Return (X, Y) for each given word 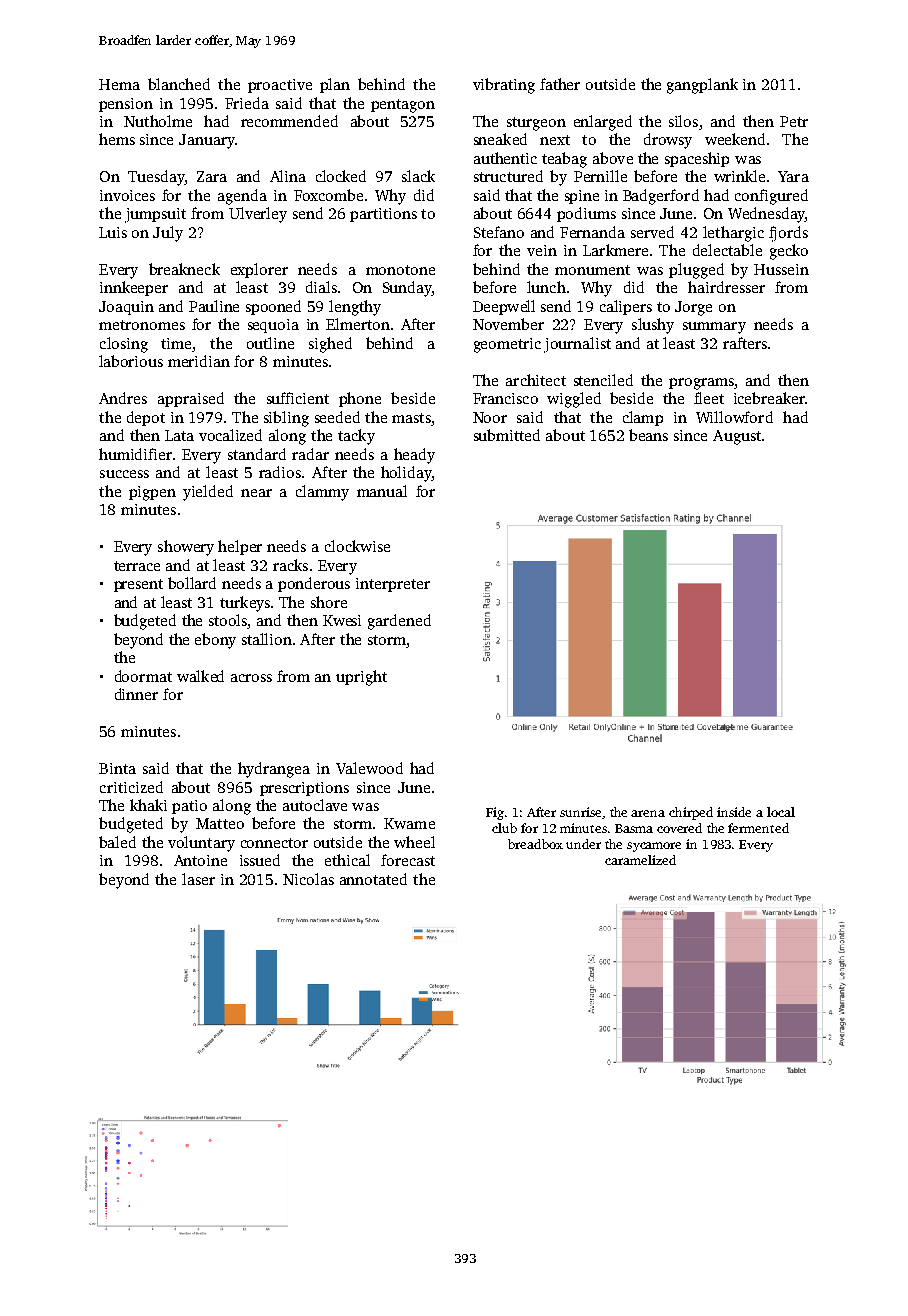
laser (198, 879)
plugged (696, 271)
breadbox (535, 844)
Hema (119, 84)
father (560, 84)
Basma (634, 828)
